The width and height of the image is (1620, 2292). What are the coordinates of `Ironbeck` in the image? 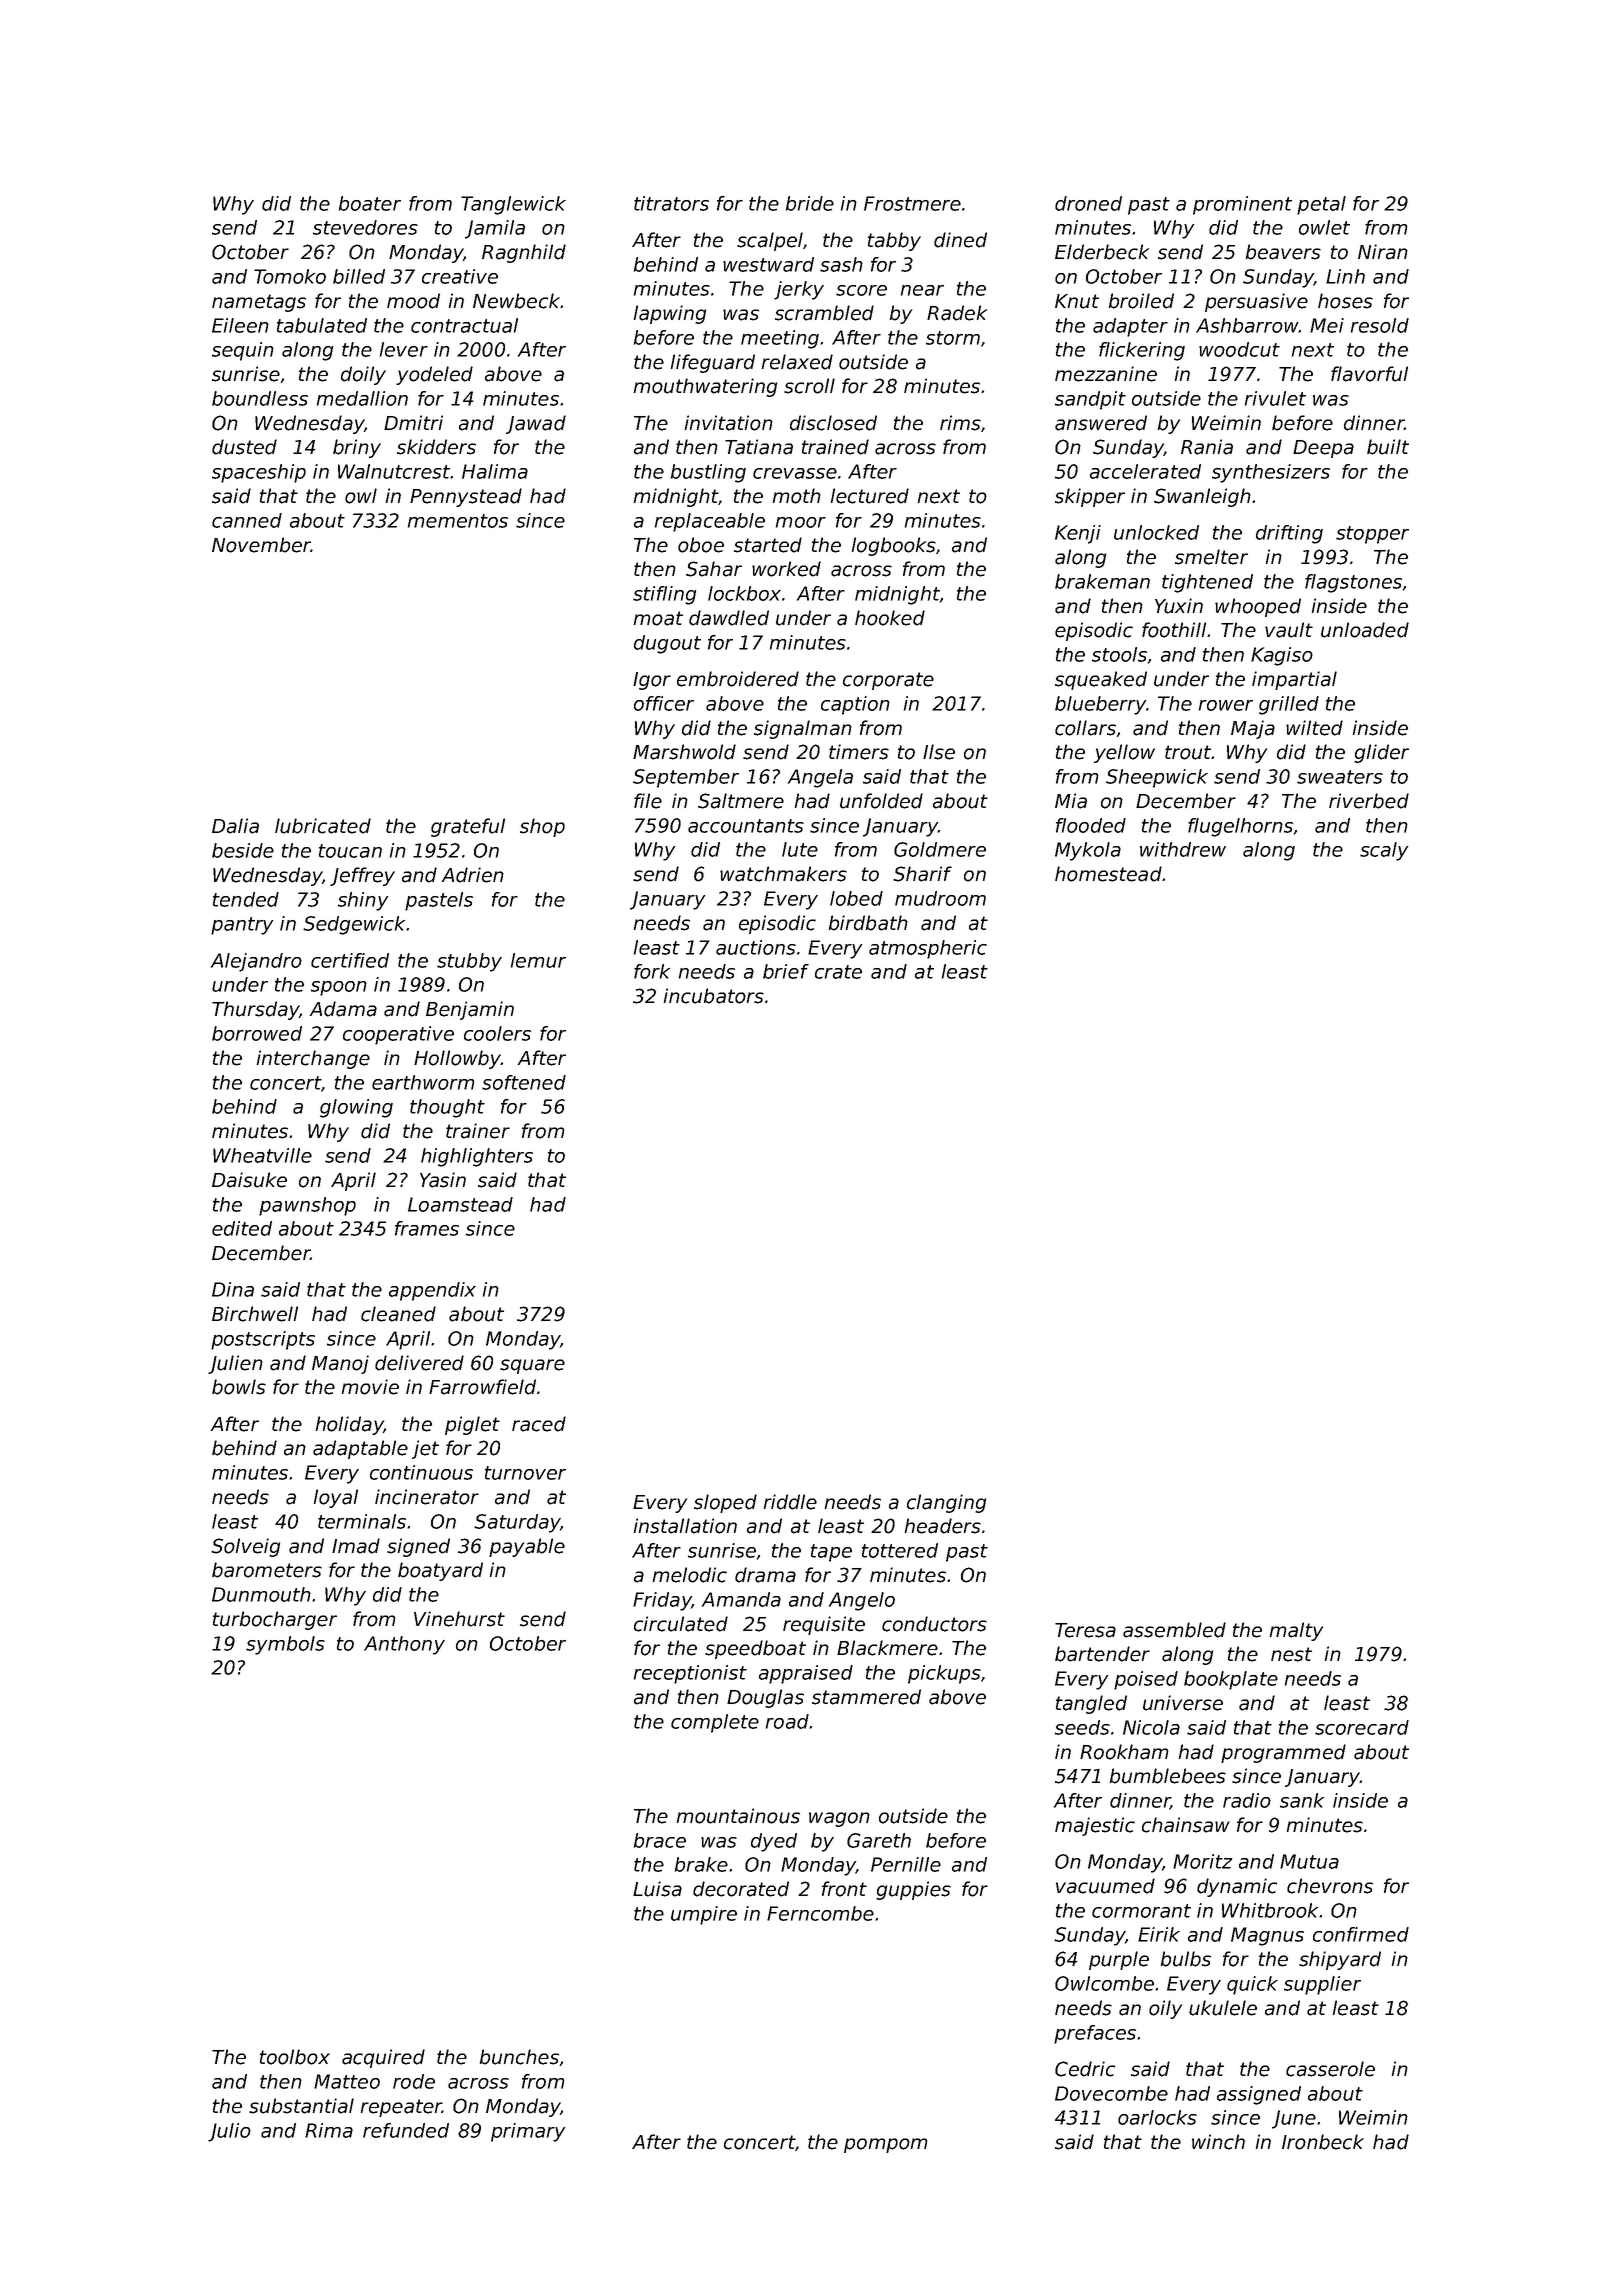 It's located at (1323, 2142).
